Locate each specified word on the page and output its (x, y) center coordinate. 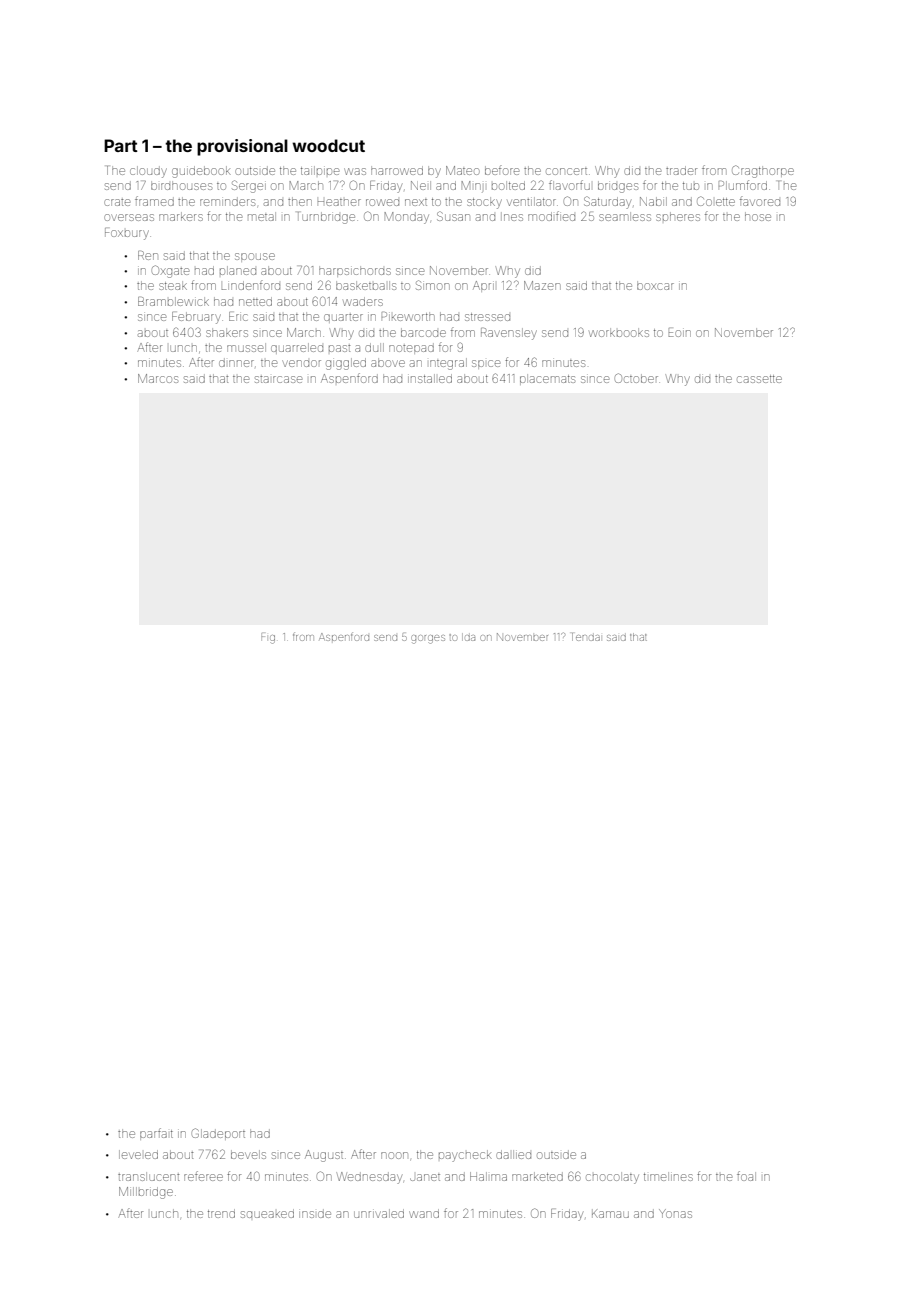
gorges (428, 639)
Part (121, 145)
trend (221, 1213)
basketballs (366, 286)
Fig (268, 639)
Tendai (586, 637)
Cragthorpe (763, 171)
